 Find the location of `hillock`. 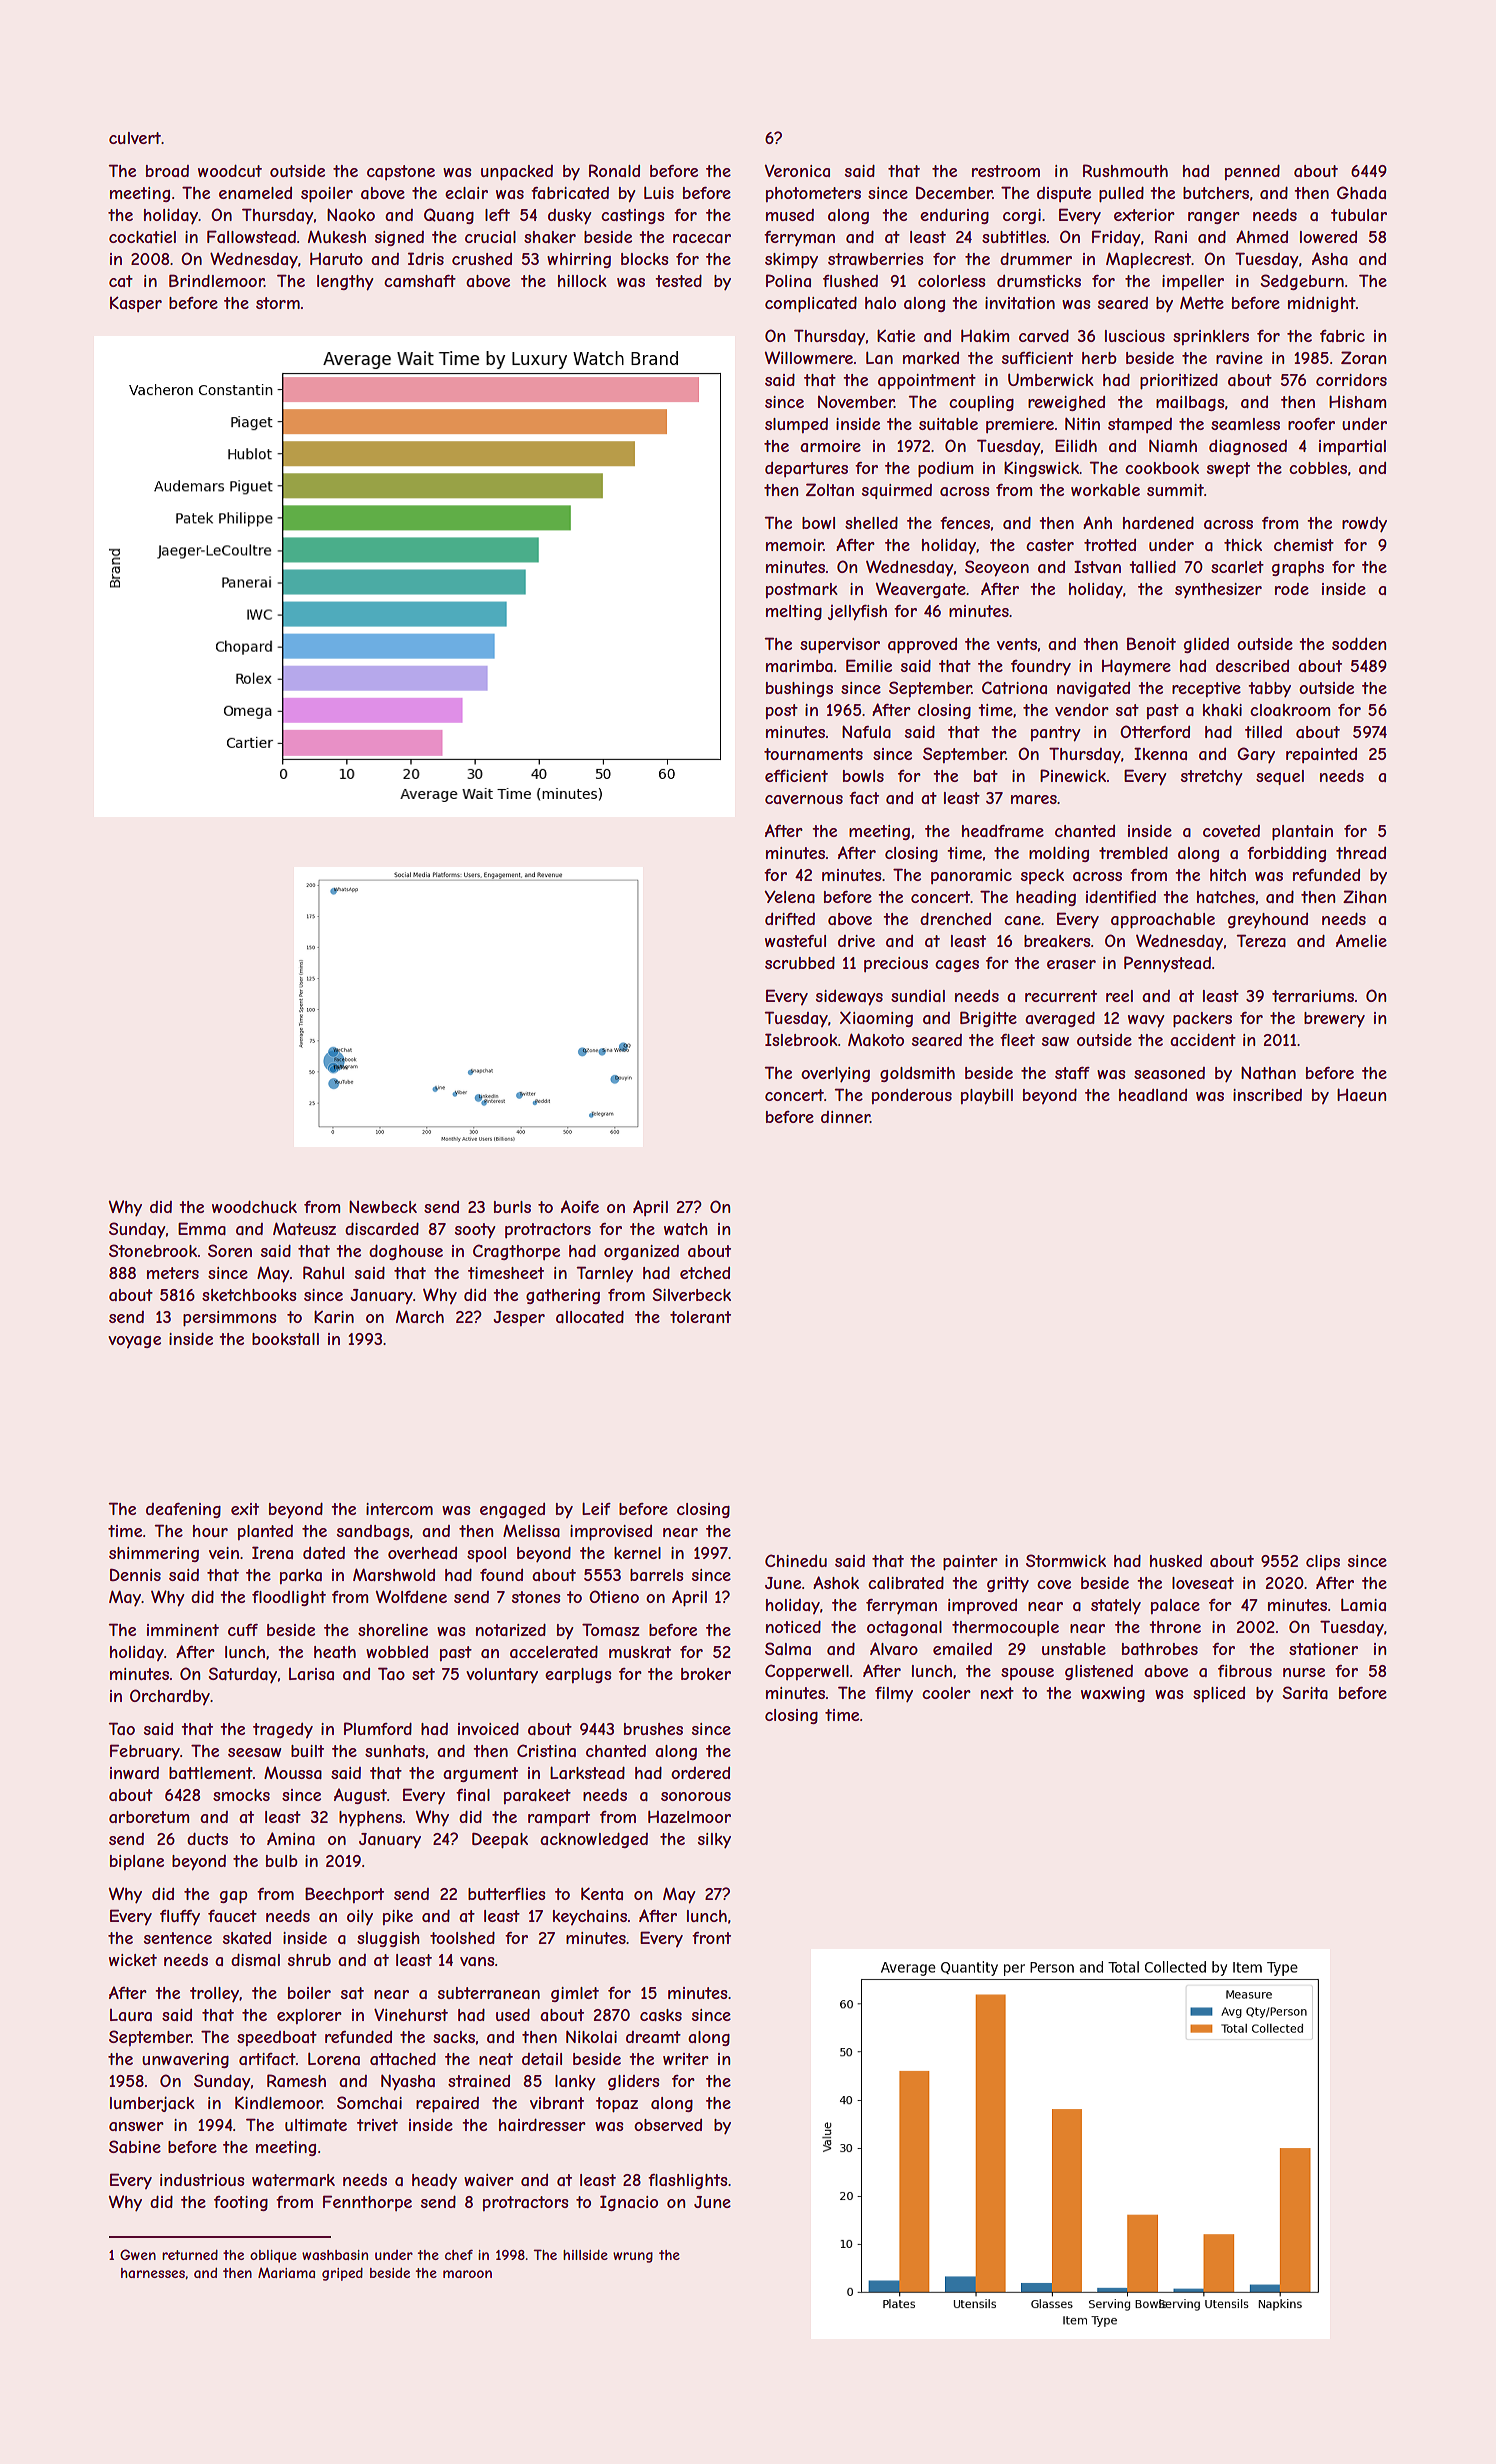

hillock is located at coordinates (582, 281).
